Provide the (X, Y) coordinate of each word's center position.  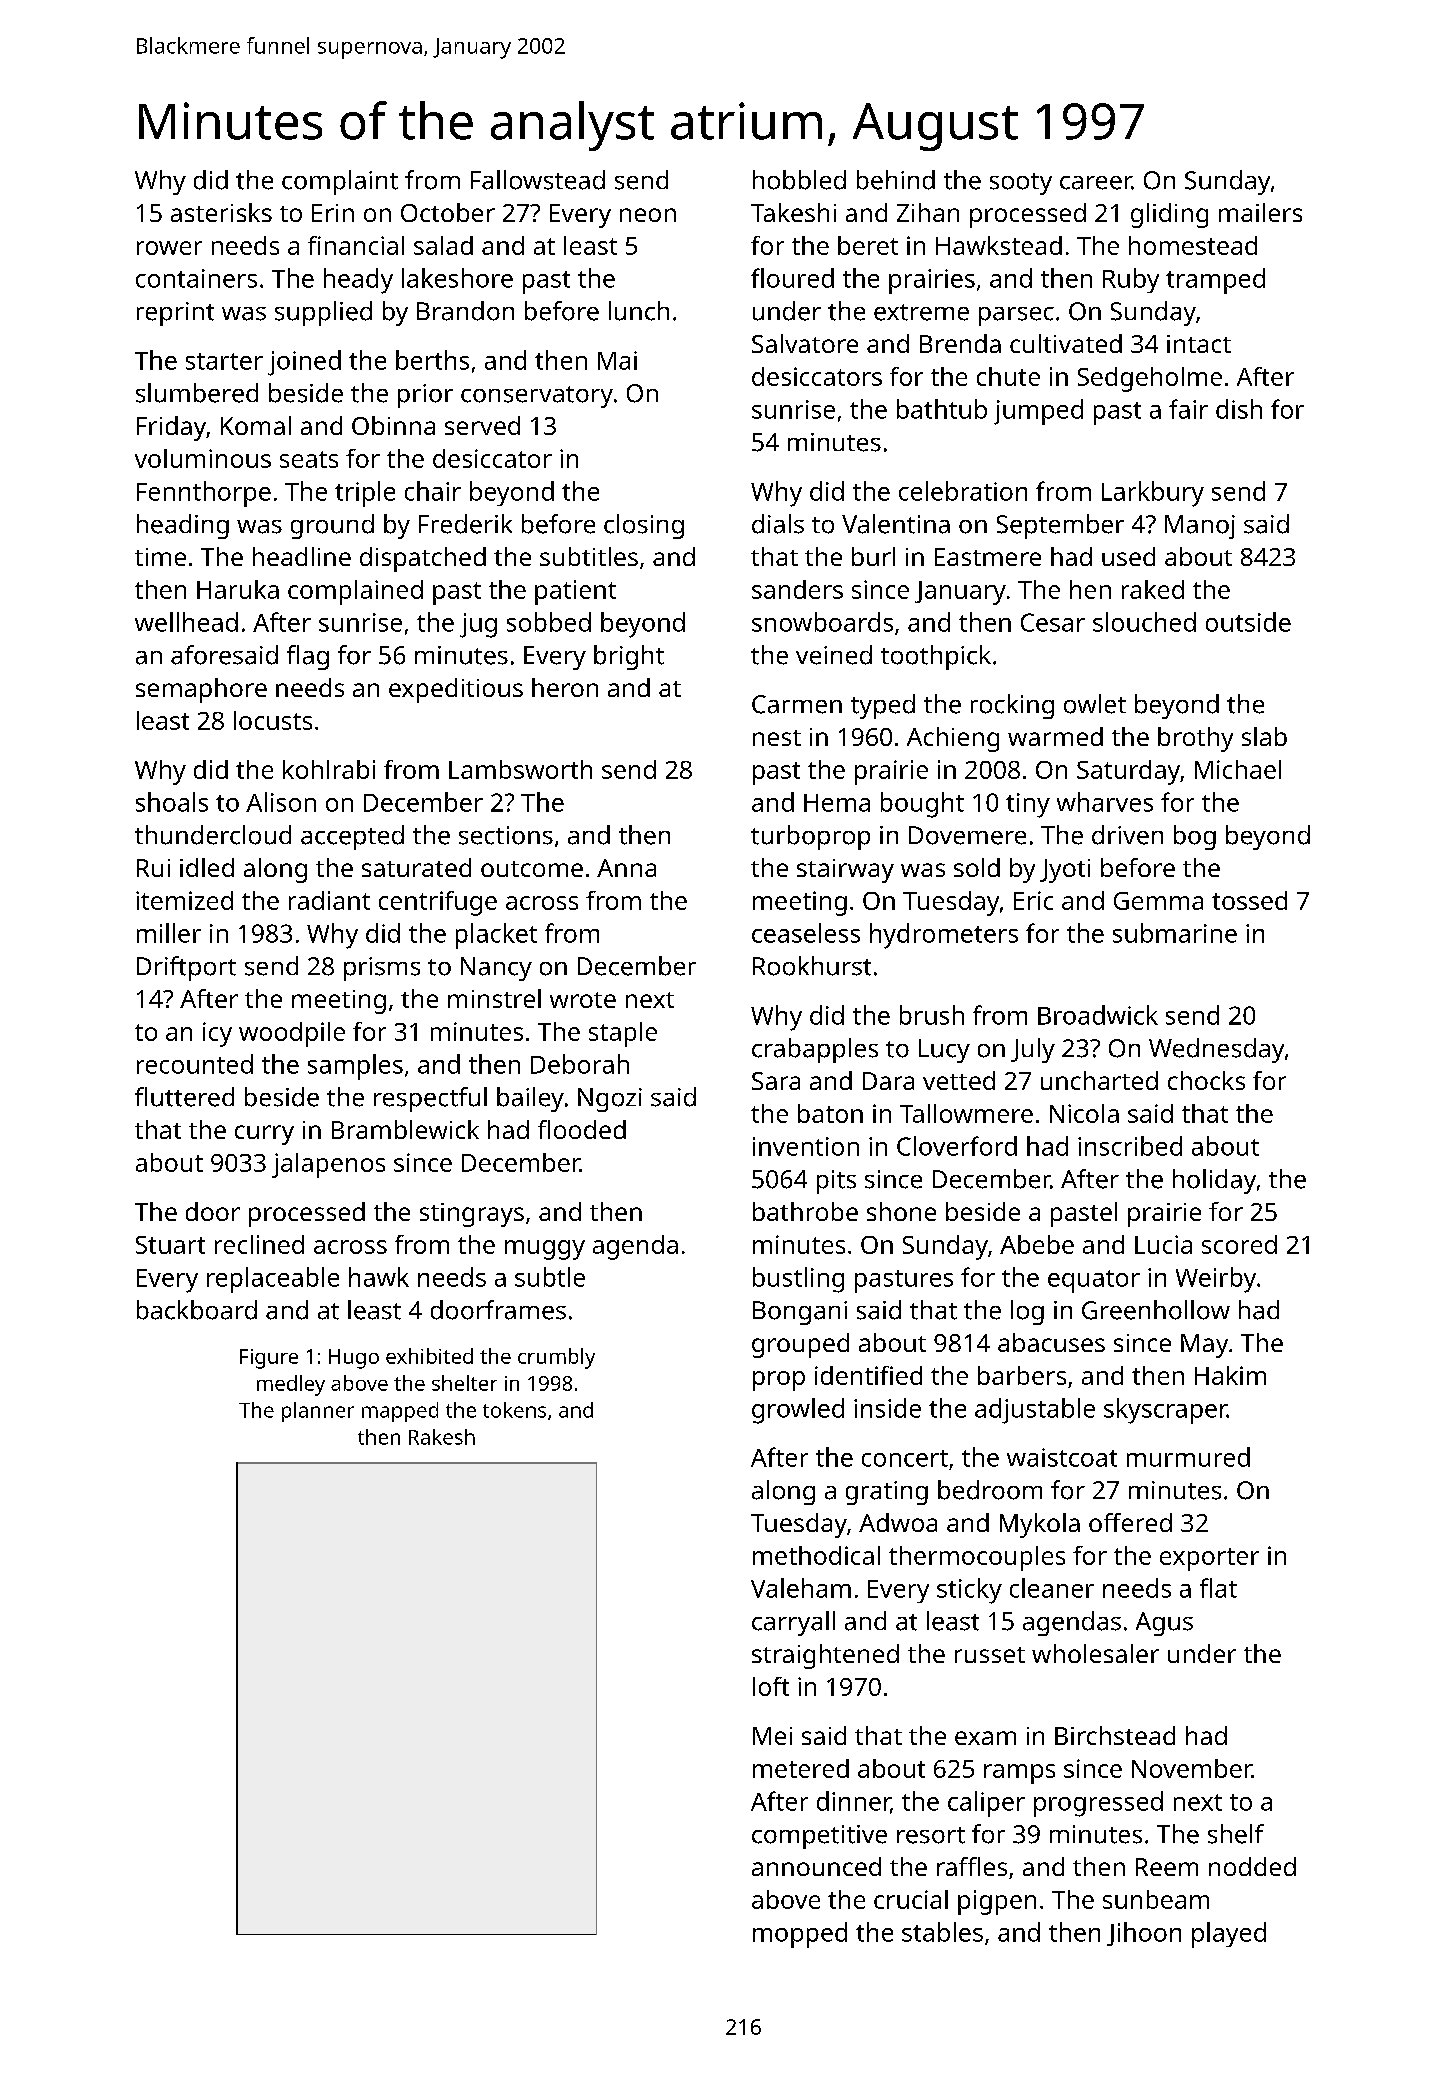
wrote (583, 1000)
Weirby (1216, 1280)
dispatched (423, 559)
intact (1199, 344)
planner (318, 1412)
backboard (197, 1310)
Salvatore (805, 343)
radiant (329, 900)
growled (798, 1411)
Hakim (1230, 1375)
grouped (800, 1345)
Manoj (1200, 527)
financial (356, 245)
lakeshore (457, 278)
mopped (800, 1935)
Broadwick (1098, 1015)
